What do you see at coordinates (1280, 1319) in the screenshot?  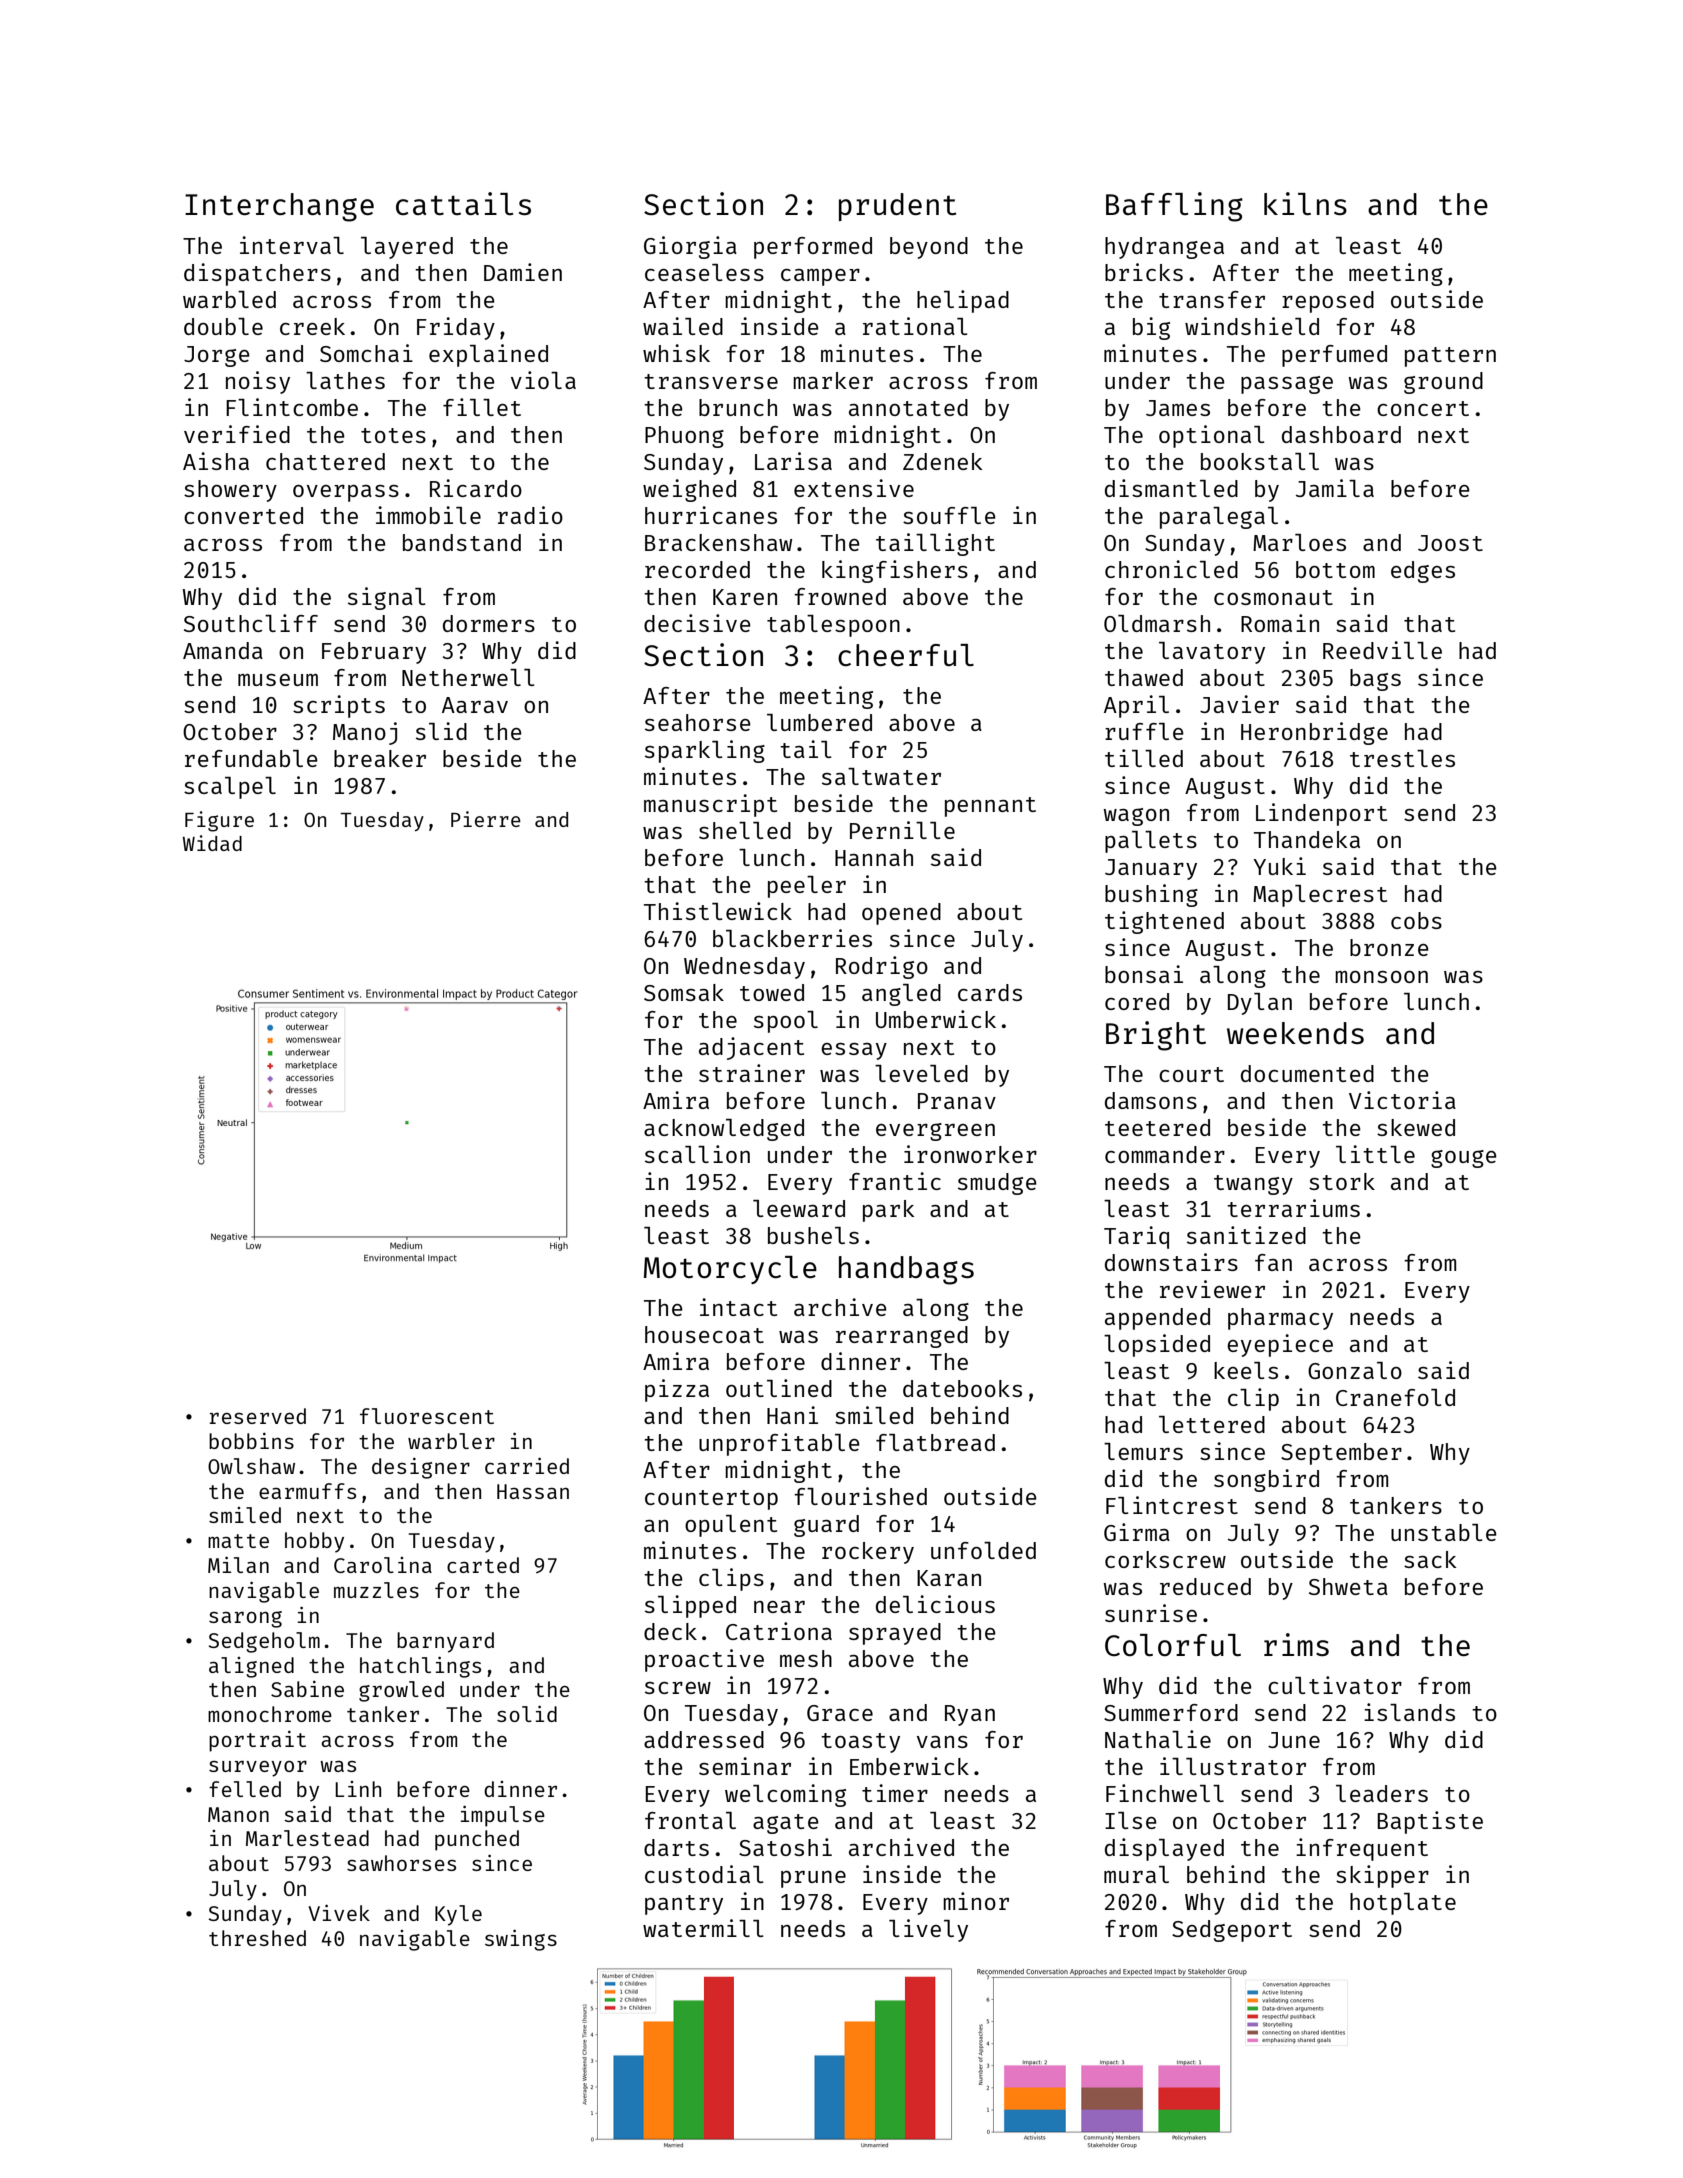 I see `pharmacy` at bounding box center [1280, 1319].
